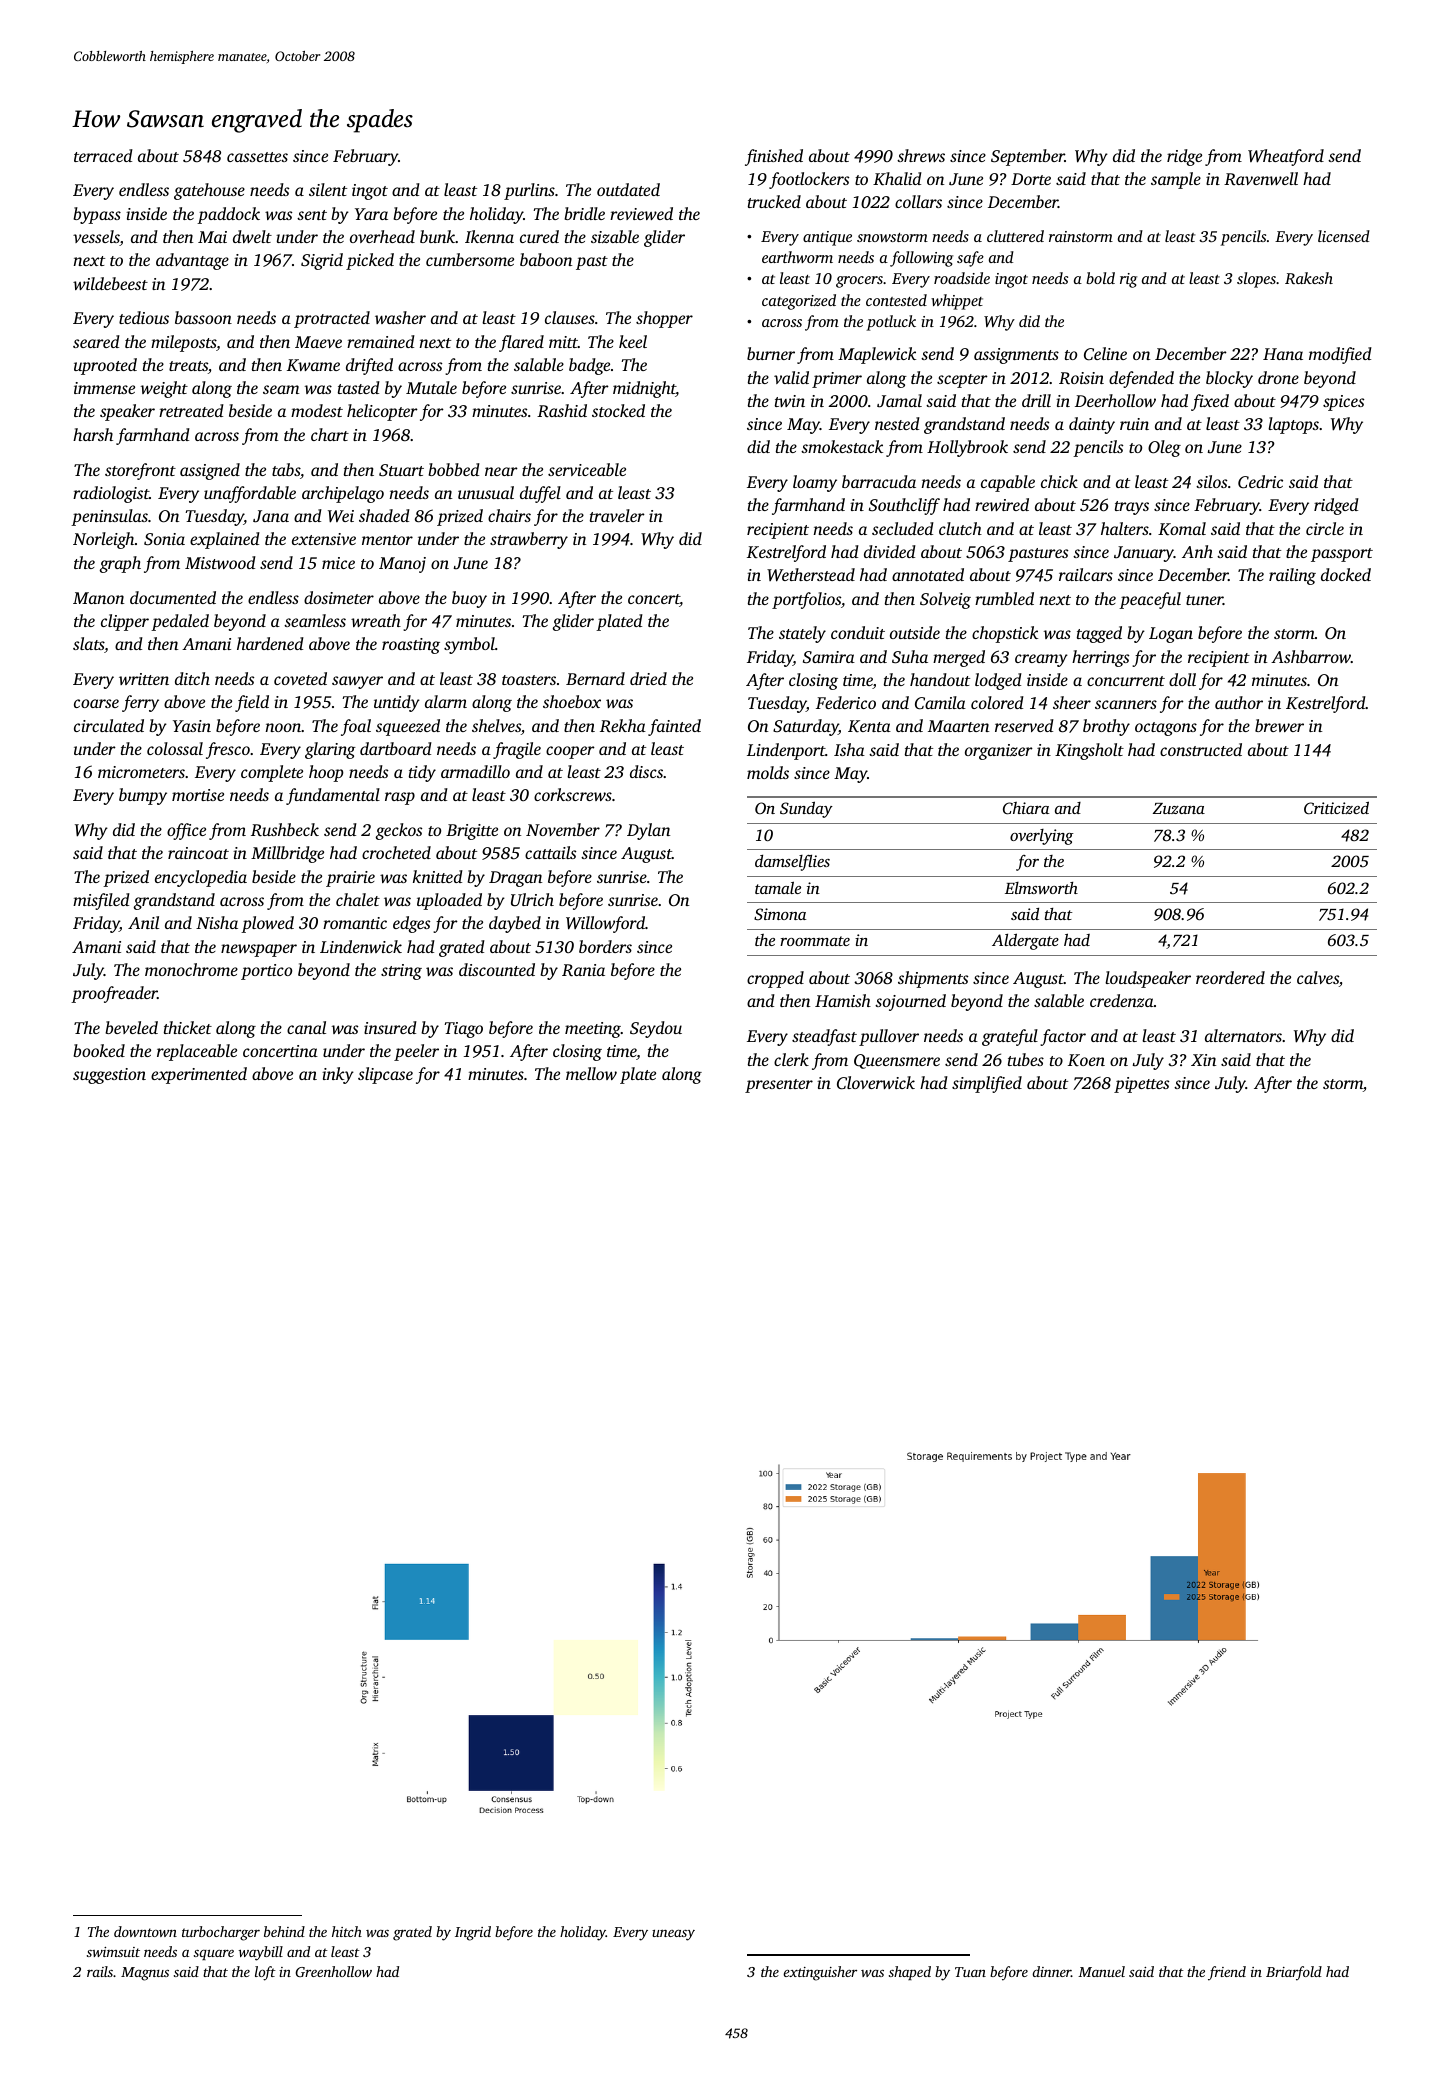  I want to click on suggestion, so click(109, 1076).
